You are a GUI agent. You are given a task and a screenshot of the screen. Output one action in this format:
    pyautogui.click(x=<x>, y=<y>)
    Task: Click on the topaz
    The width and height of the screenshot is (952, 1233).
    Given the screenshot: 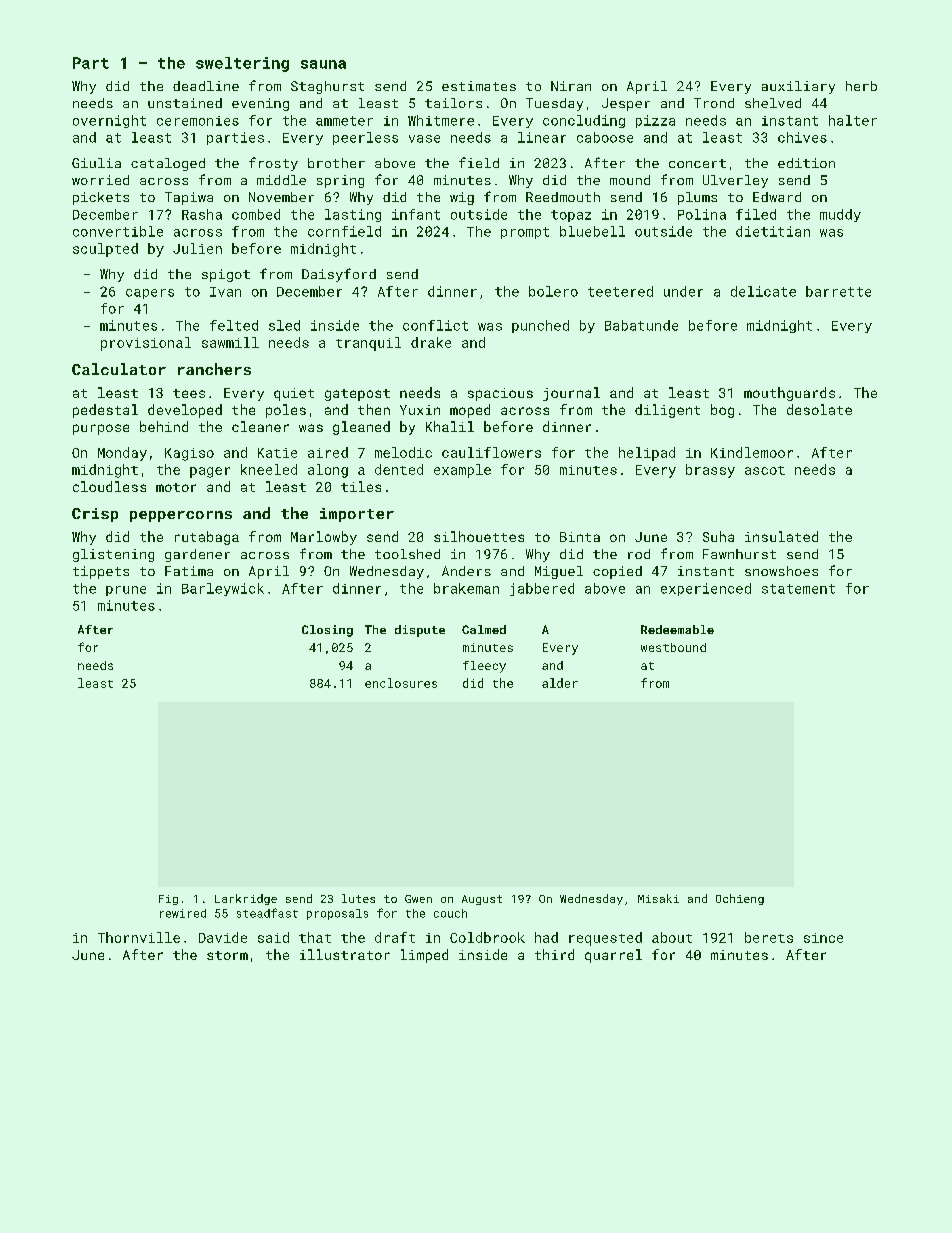 What is the action you would take?
    pyautogui.click(x=571, y=216)
